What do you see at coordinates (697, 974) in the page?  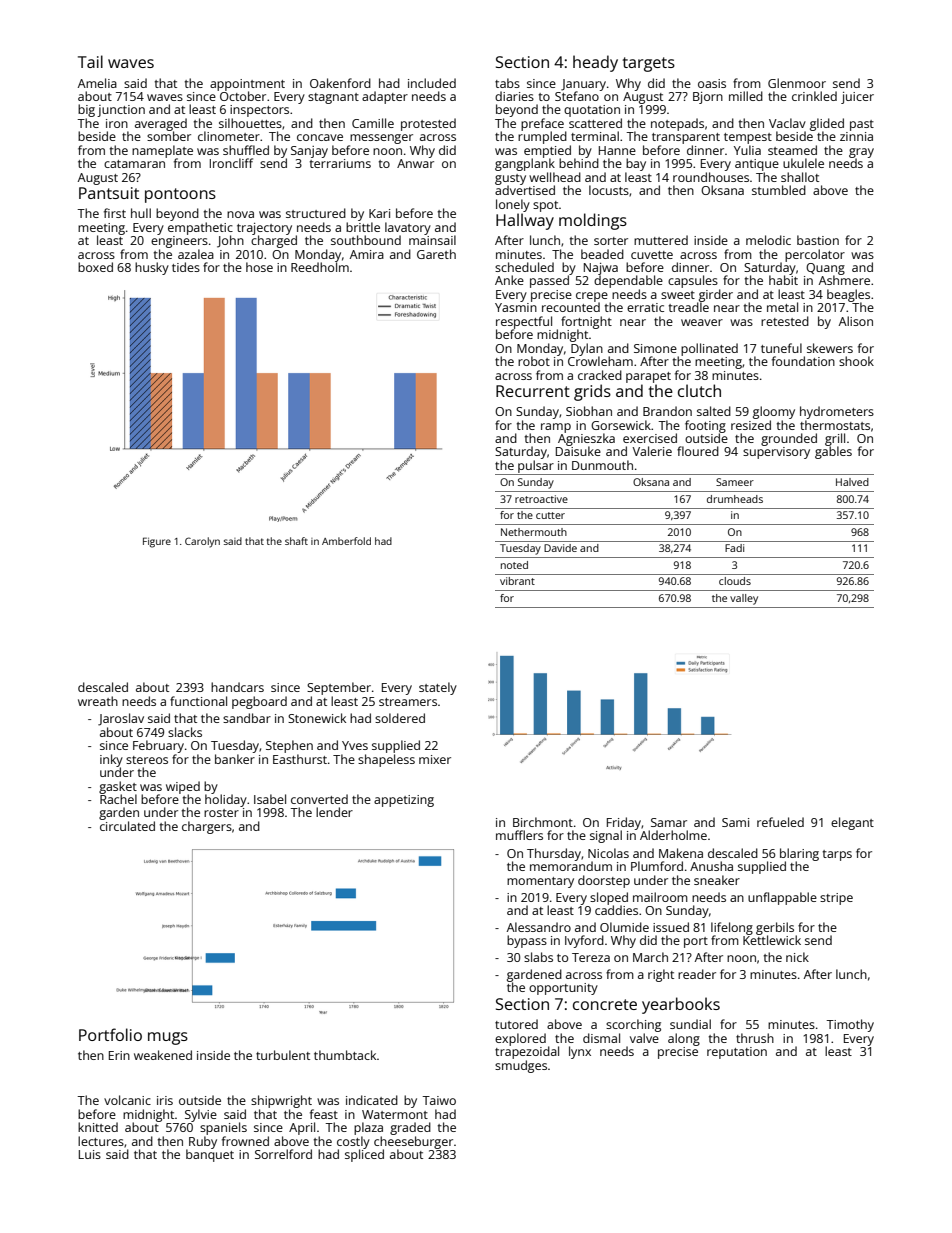 I see `reader` at bounding box center [697, 974].
